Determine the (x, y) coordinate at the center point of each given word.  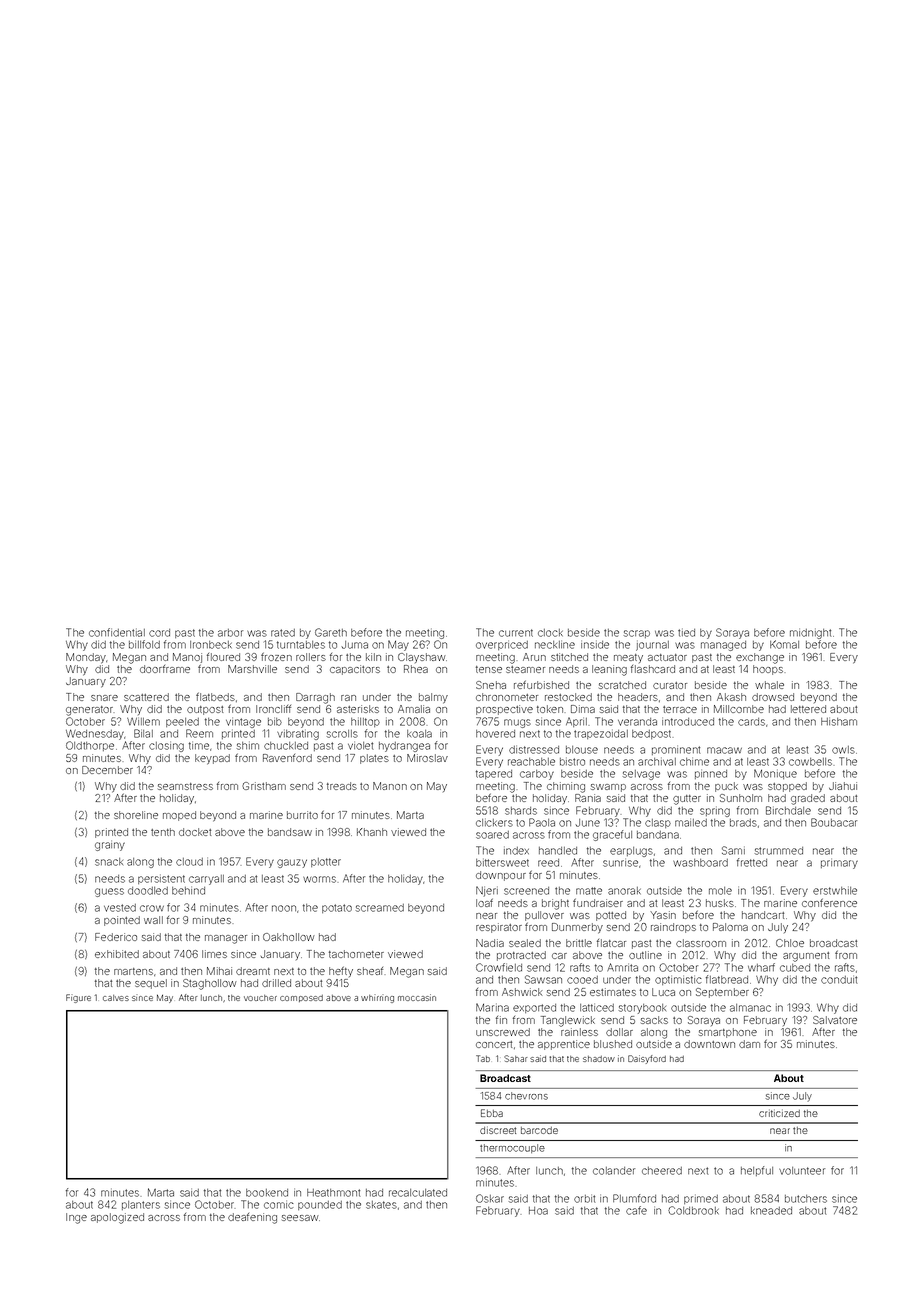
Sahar (516, 1058)
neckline (555, 644)
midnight (811, 633)
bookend (267, 1193)
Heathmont (334, 1193)
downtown (709, 1044)
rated (283, 633)
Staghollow (210, 984)
